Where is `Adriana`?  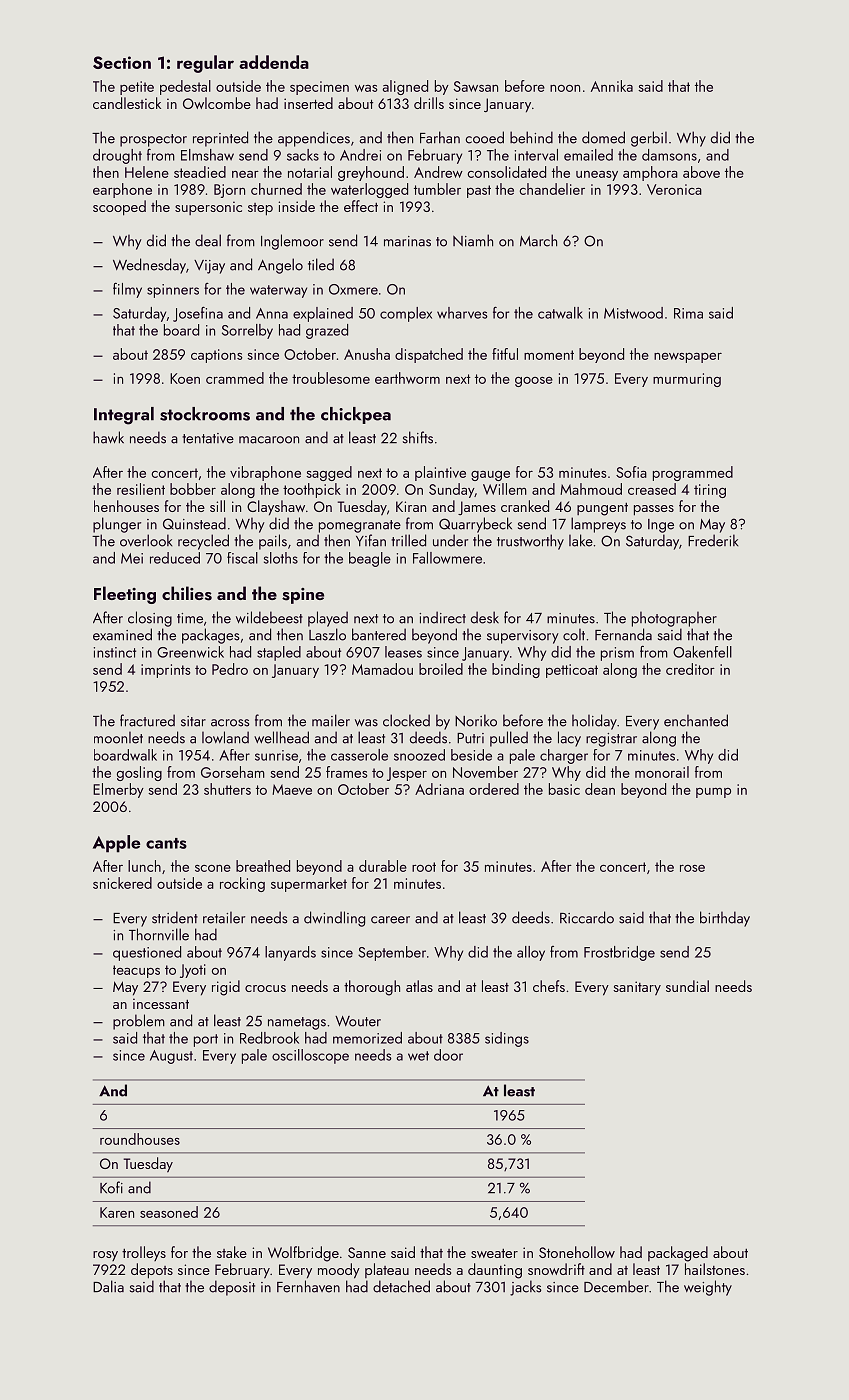 Adriana is located at coordinates (439, 789).
